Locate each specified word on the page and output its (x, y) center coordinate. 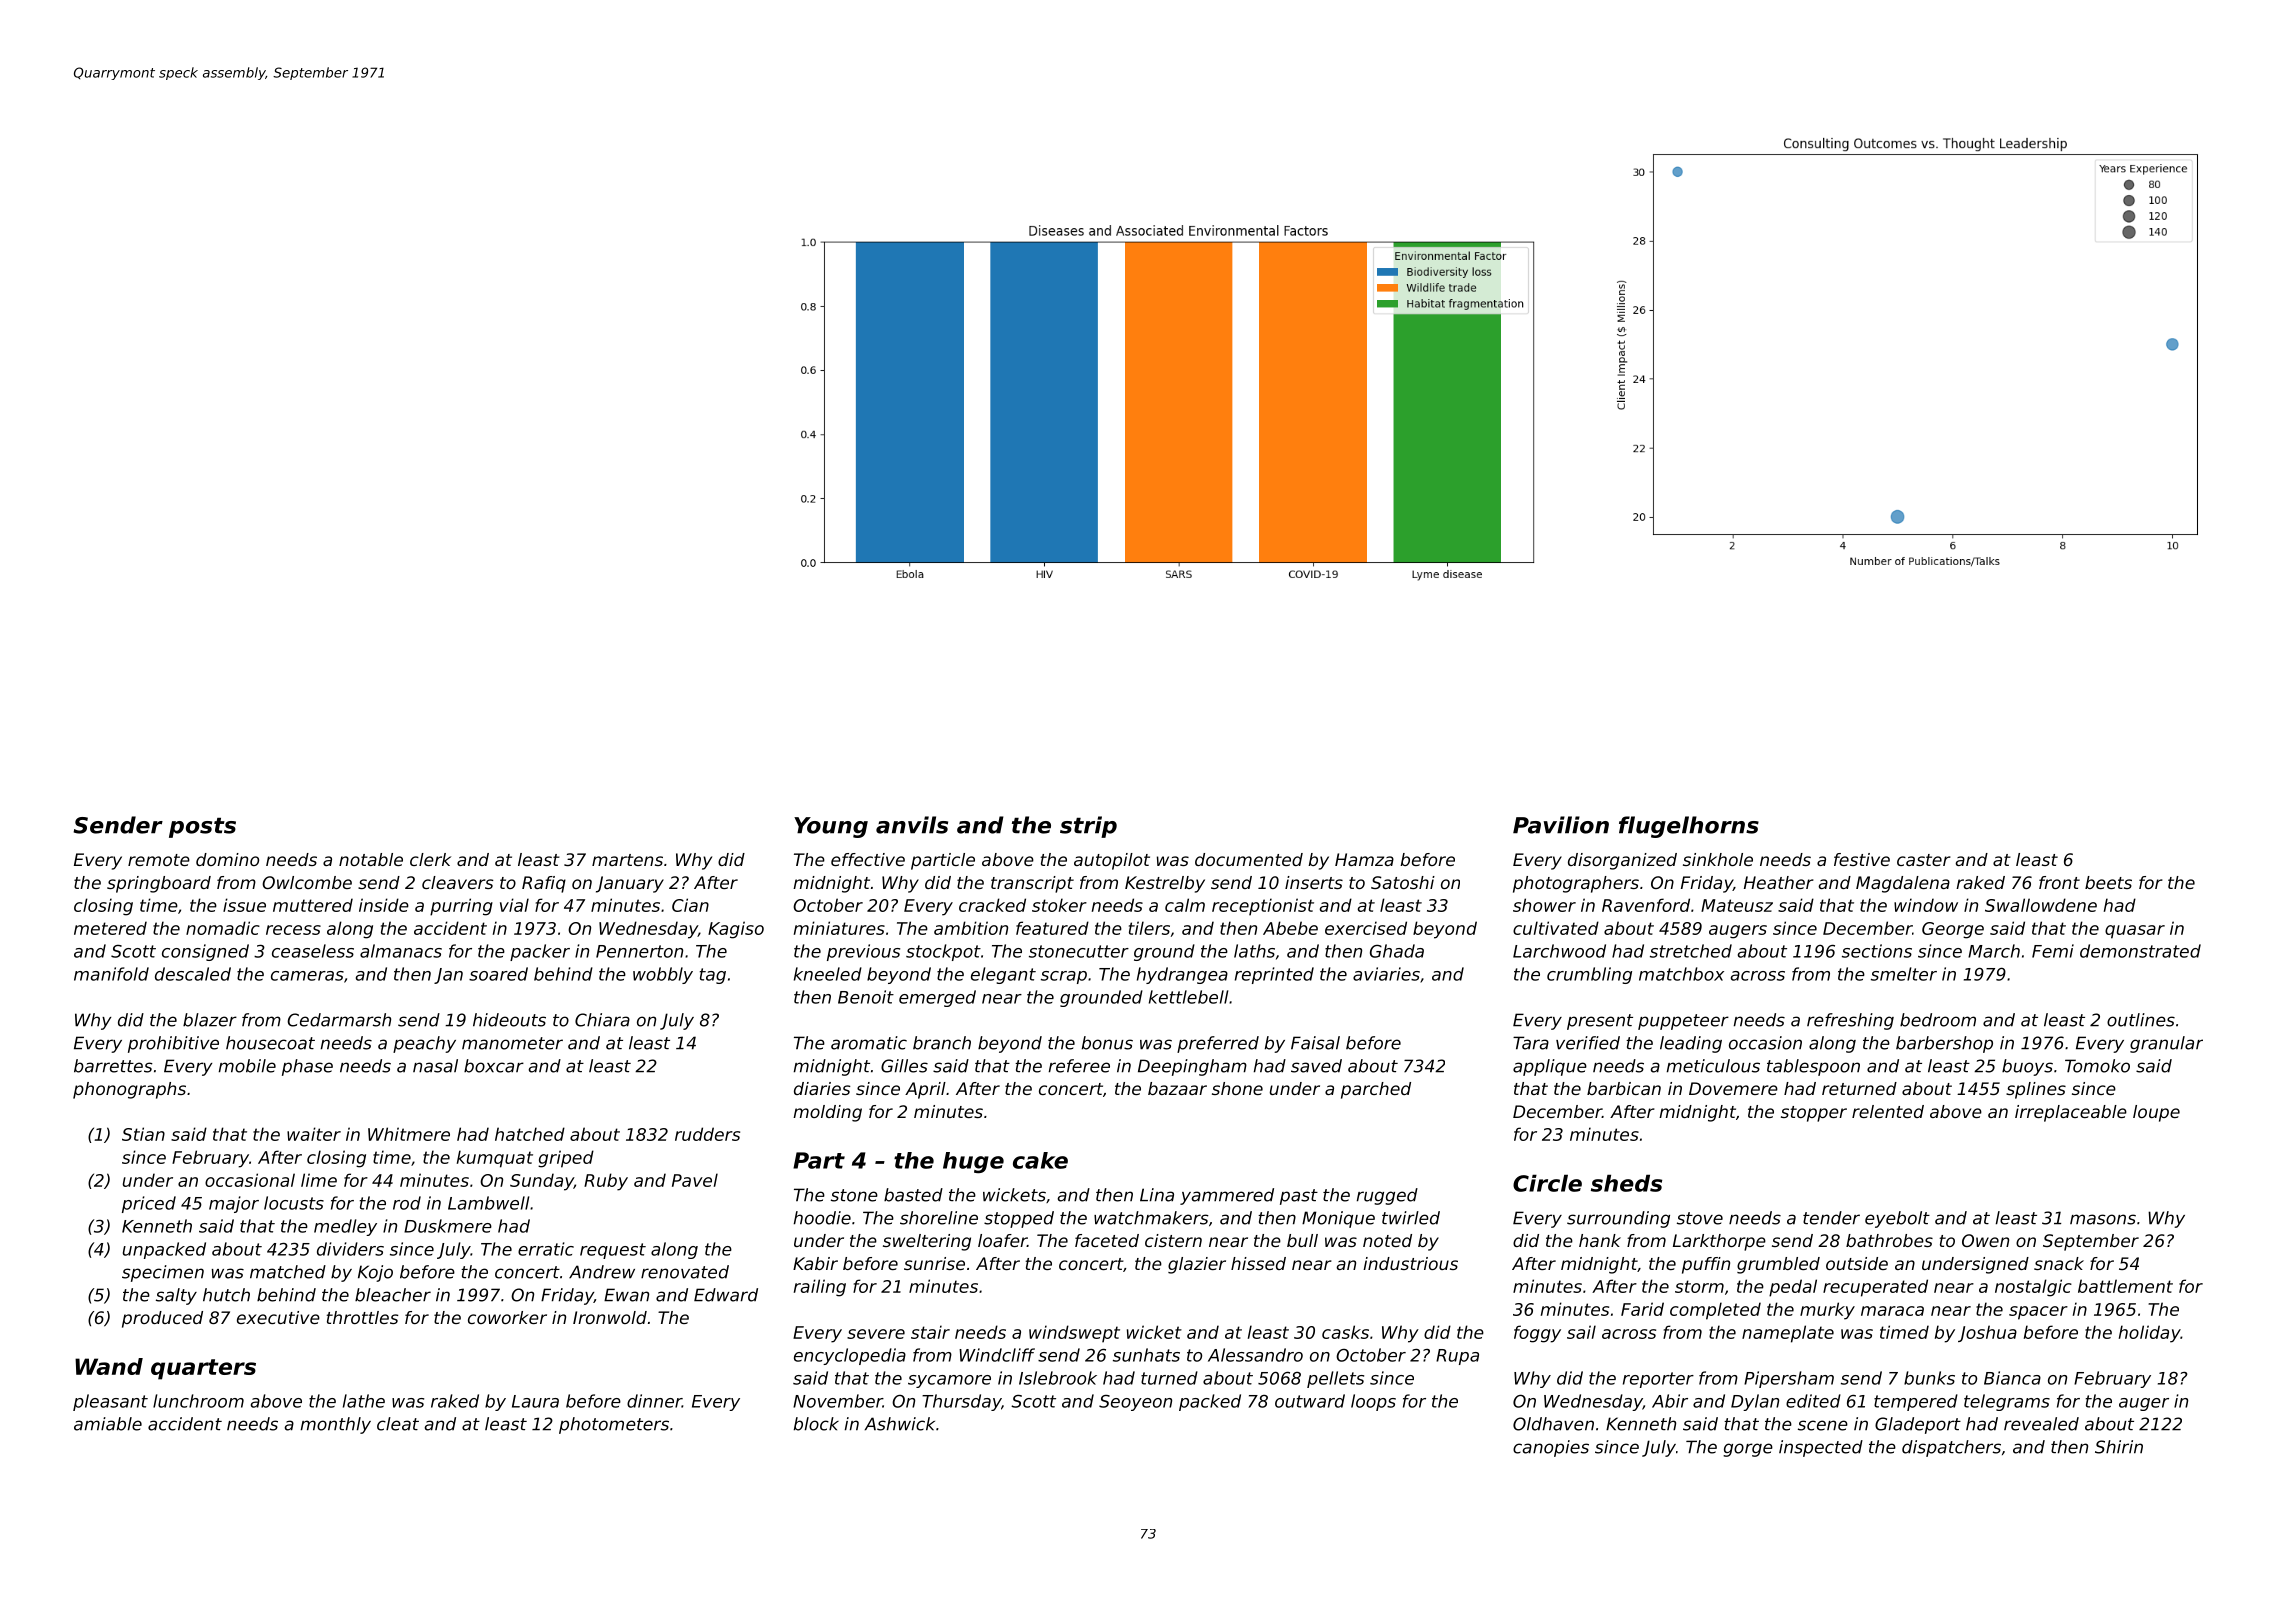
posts (202, 828)
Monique (1338, 1219)
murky (1827, 1311)
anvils (912, 825)
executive (278, 1317)
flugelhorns (1689, 827)
